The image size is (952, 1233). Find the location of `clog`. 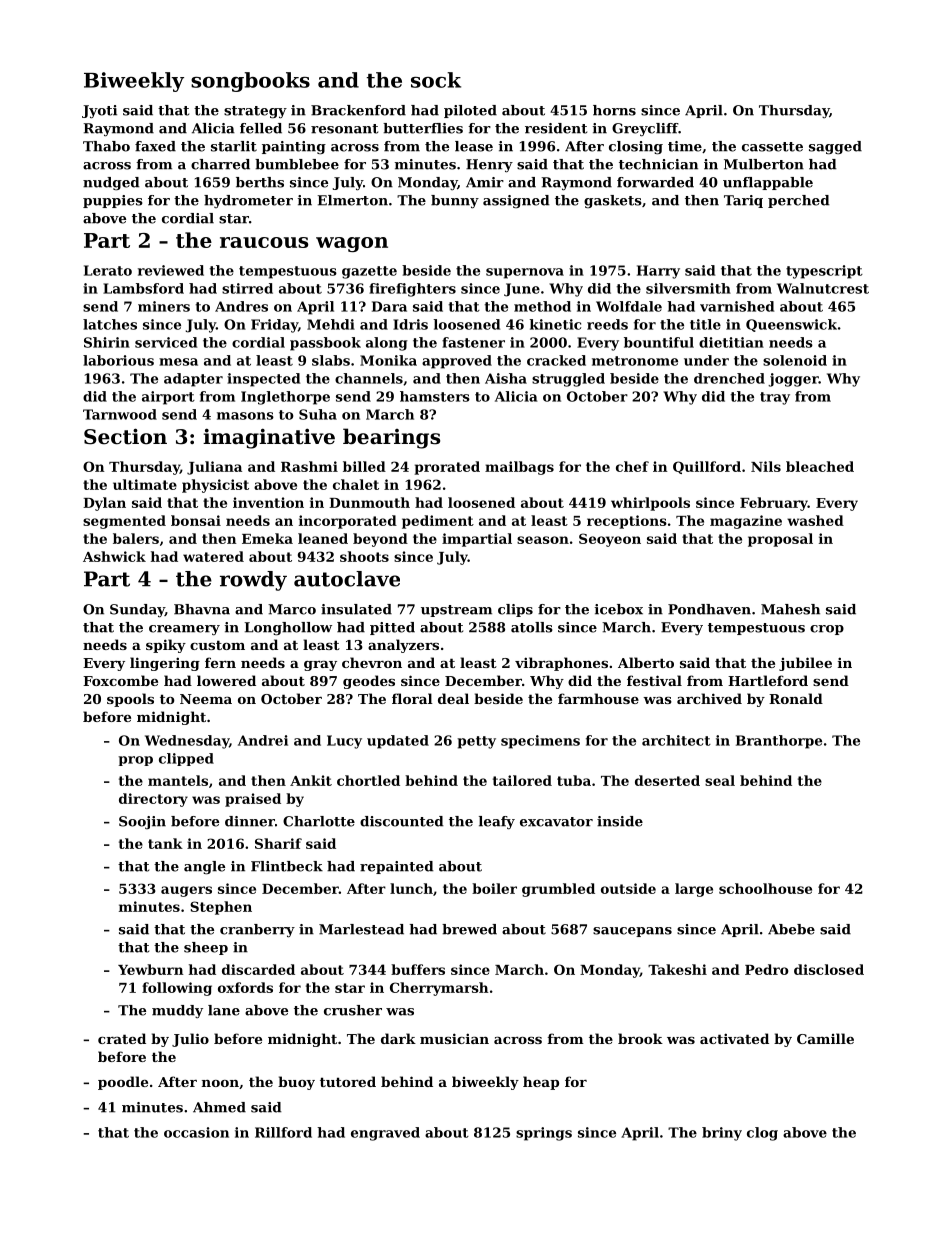

clog is located at coordinates (762, 1134).
